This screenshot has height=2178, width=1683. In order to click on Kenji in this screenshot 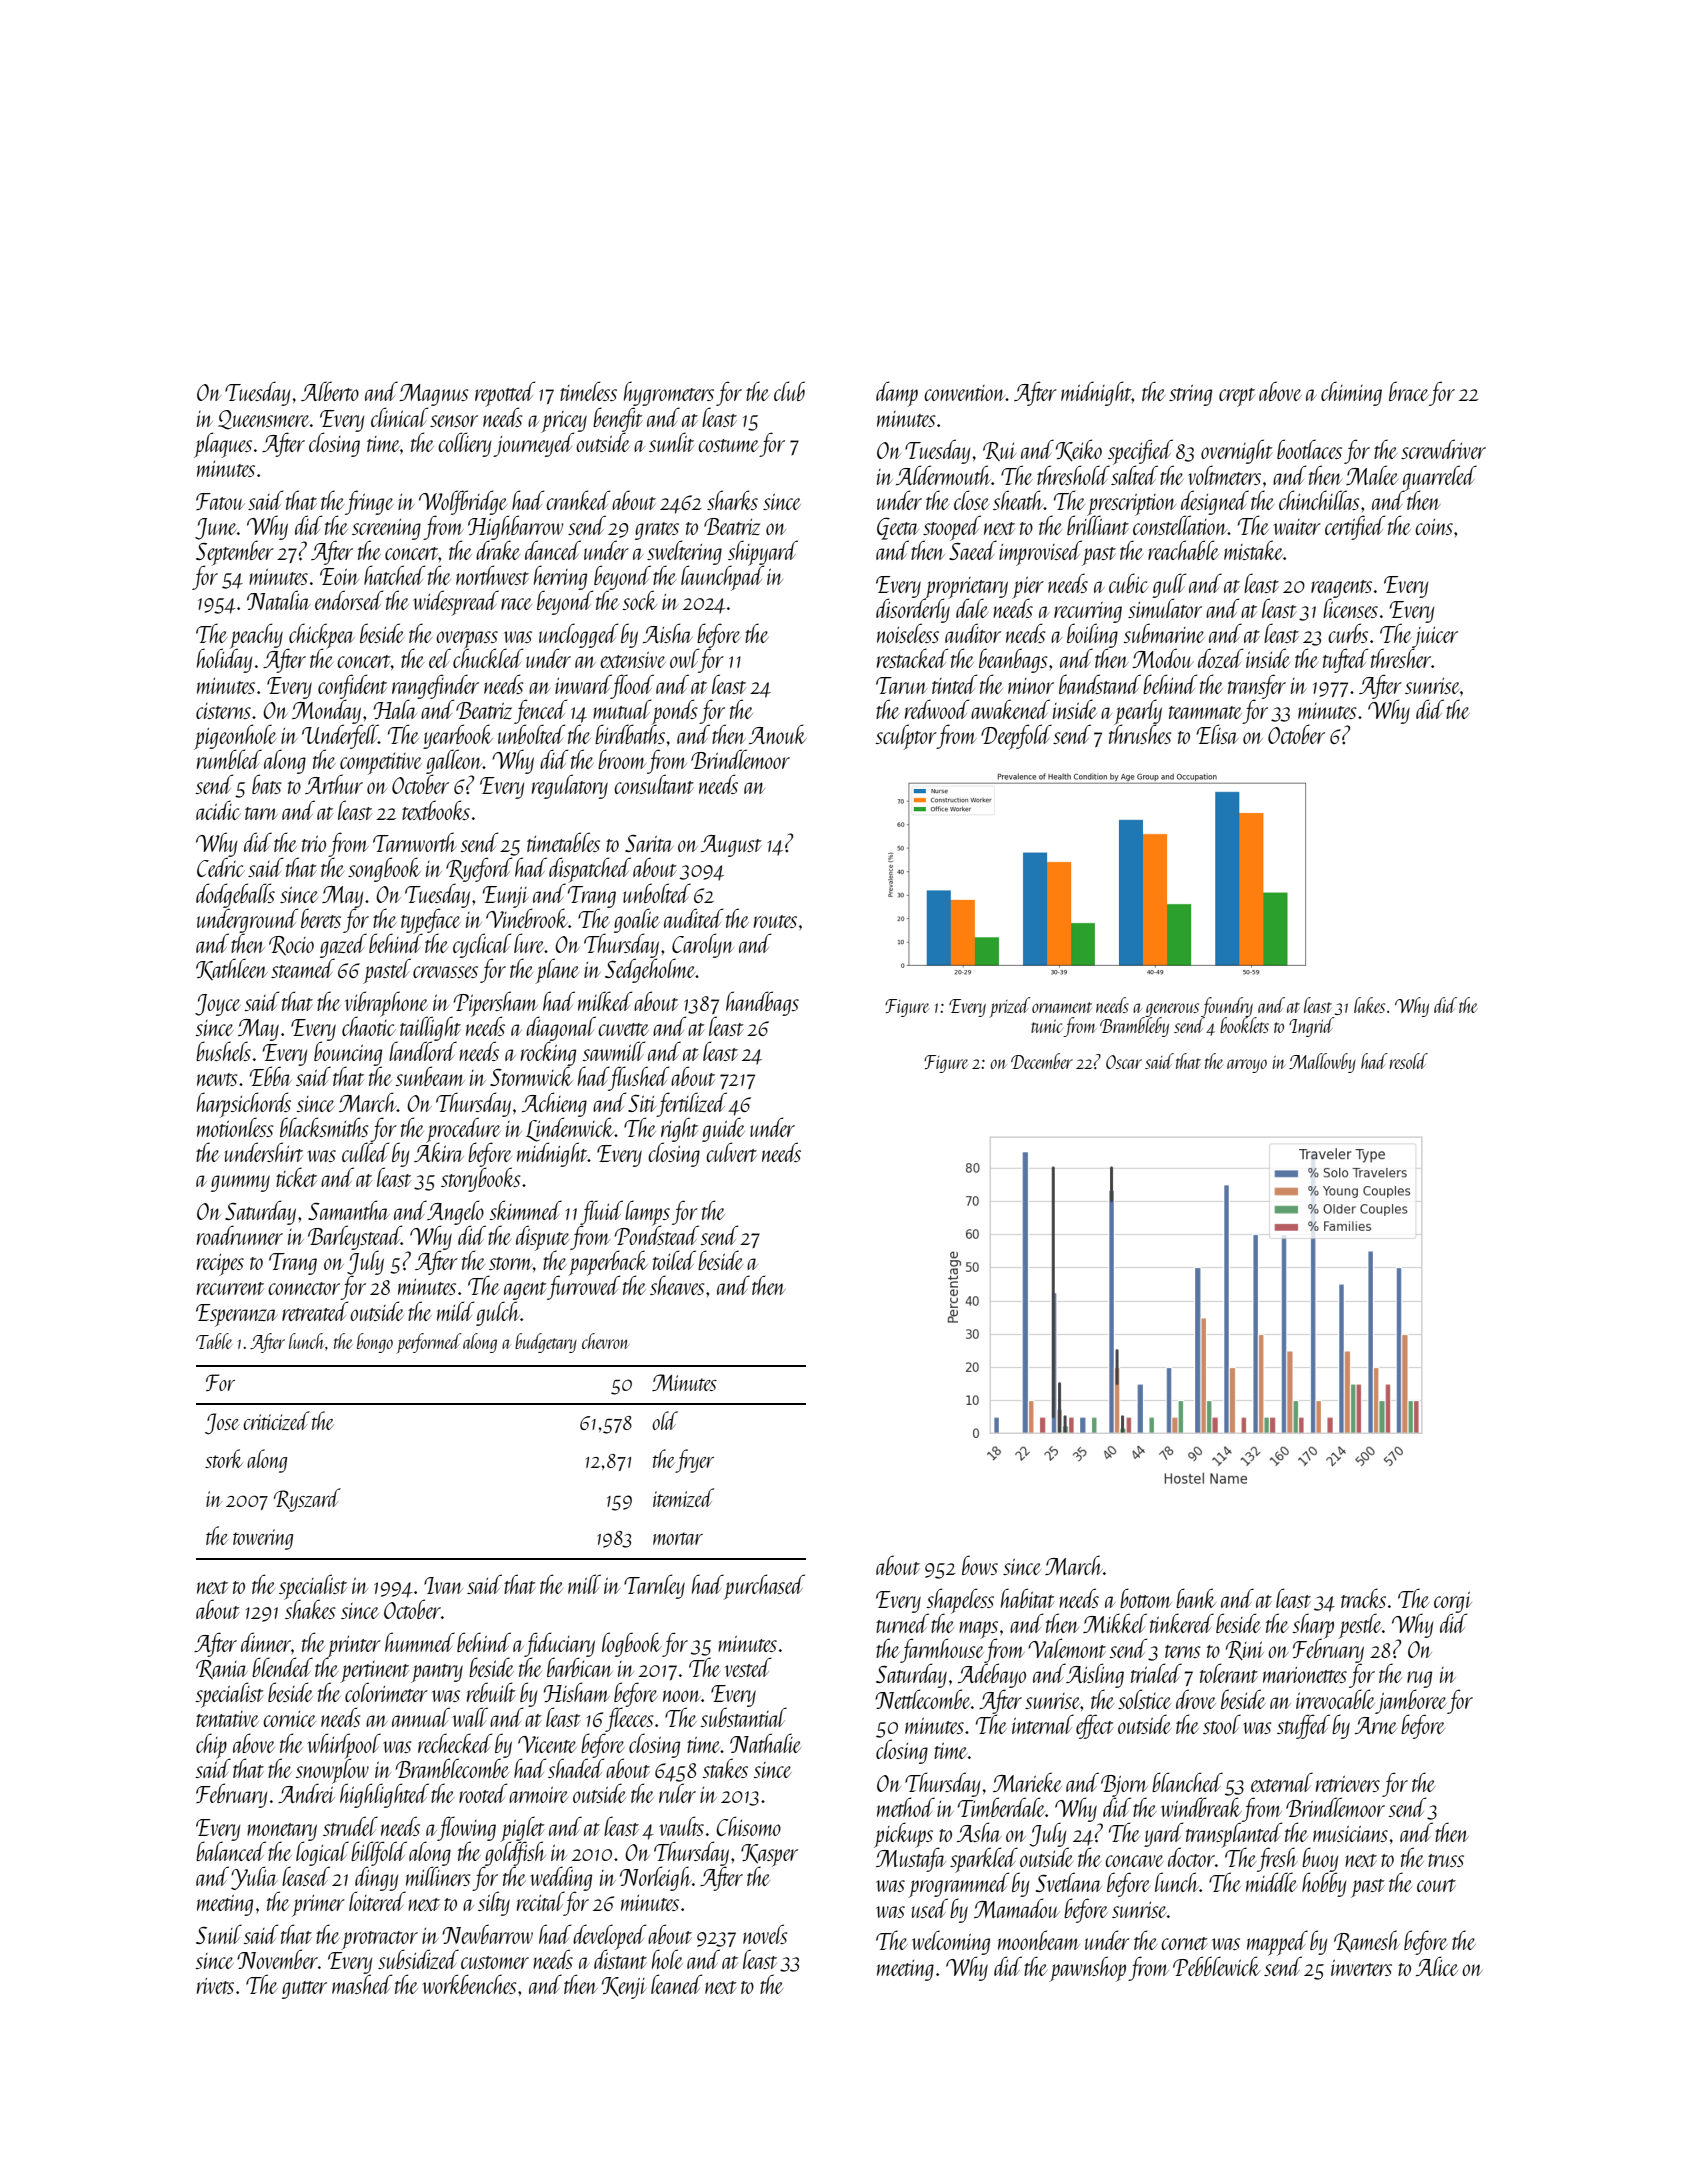, I will do `click(624, 1988)`.
